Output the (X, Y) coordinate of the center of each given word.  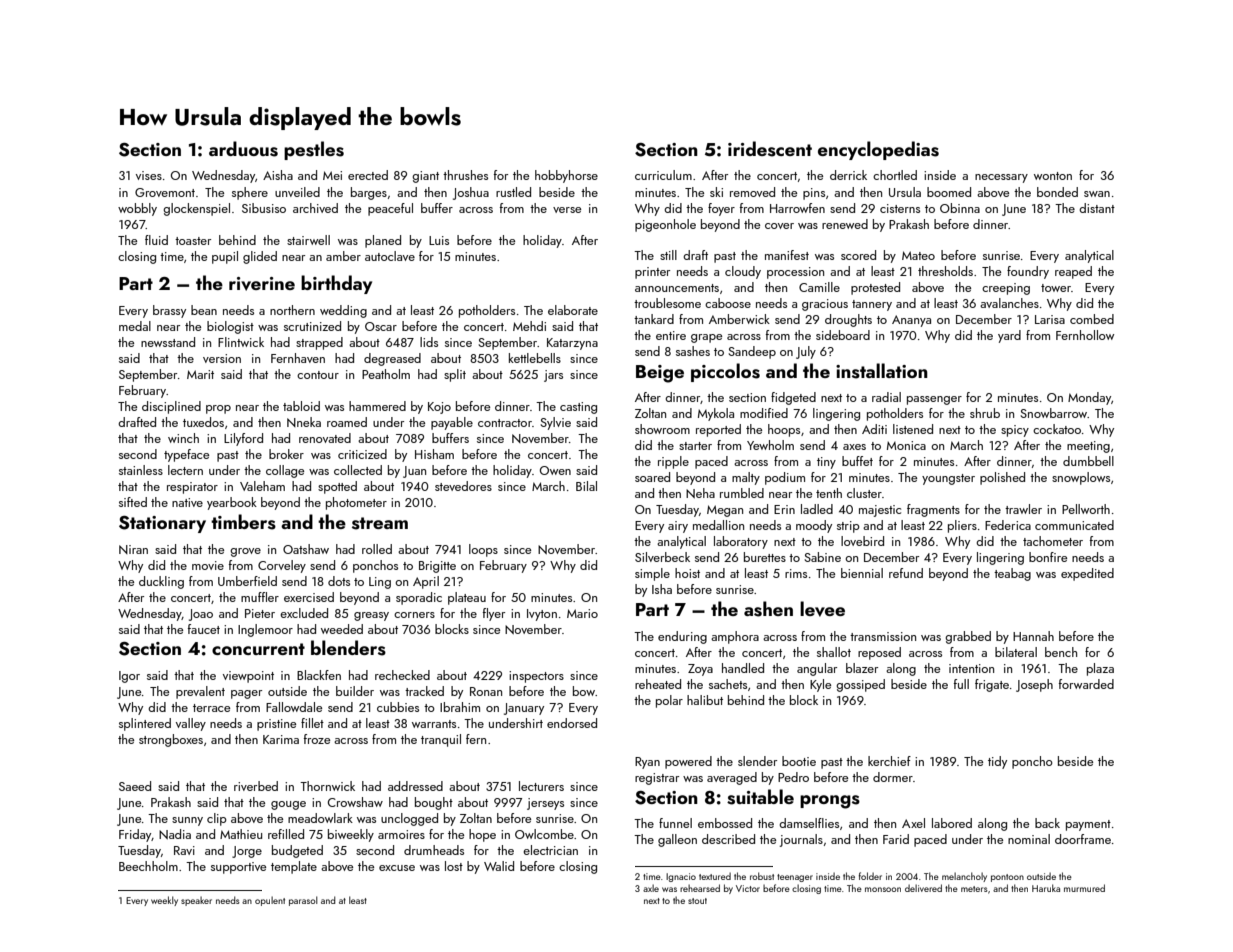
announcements (677, 288)
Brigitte (437, 567)
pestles (314, 150)
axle (651, 888)
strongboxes (171, 740)
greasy (371, 616)
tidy (997, 762)
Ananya (911, 321)
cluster (864, 493)
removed (752, 192)
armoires (401, 834)
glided (260, 257)
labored (952, 823)
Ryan (647, 763)
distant (1097, 208)
